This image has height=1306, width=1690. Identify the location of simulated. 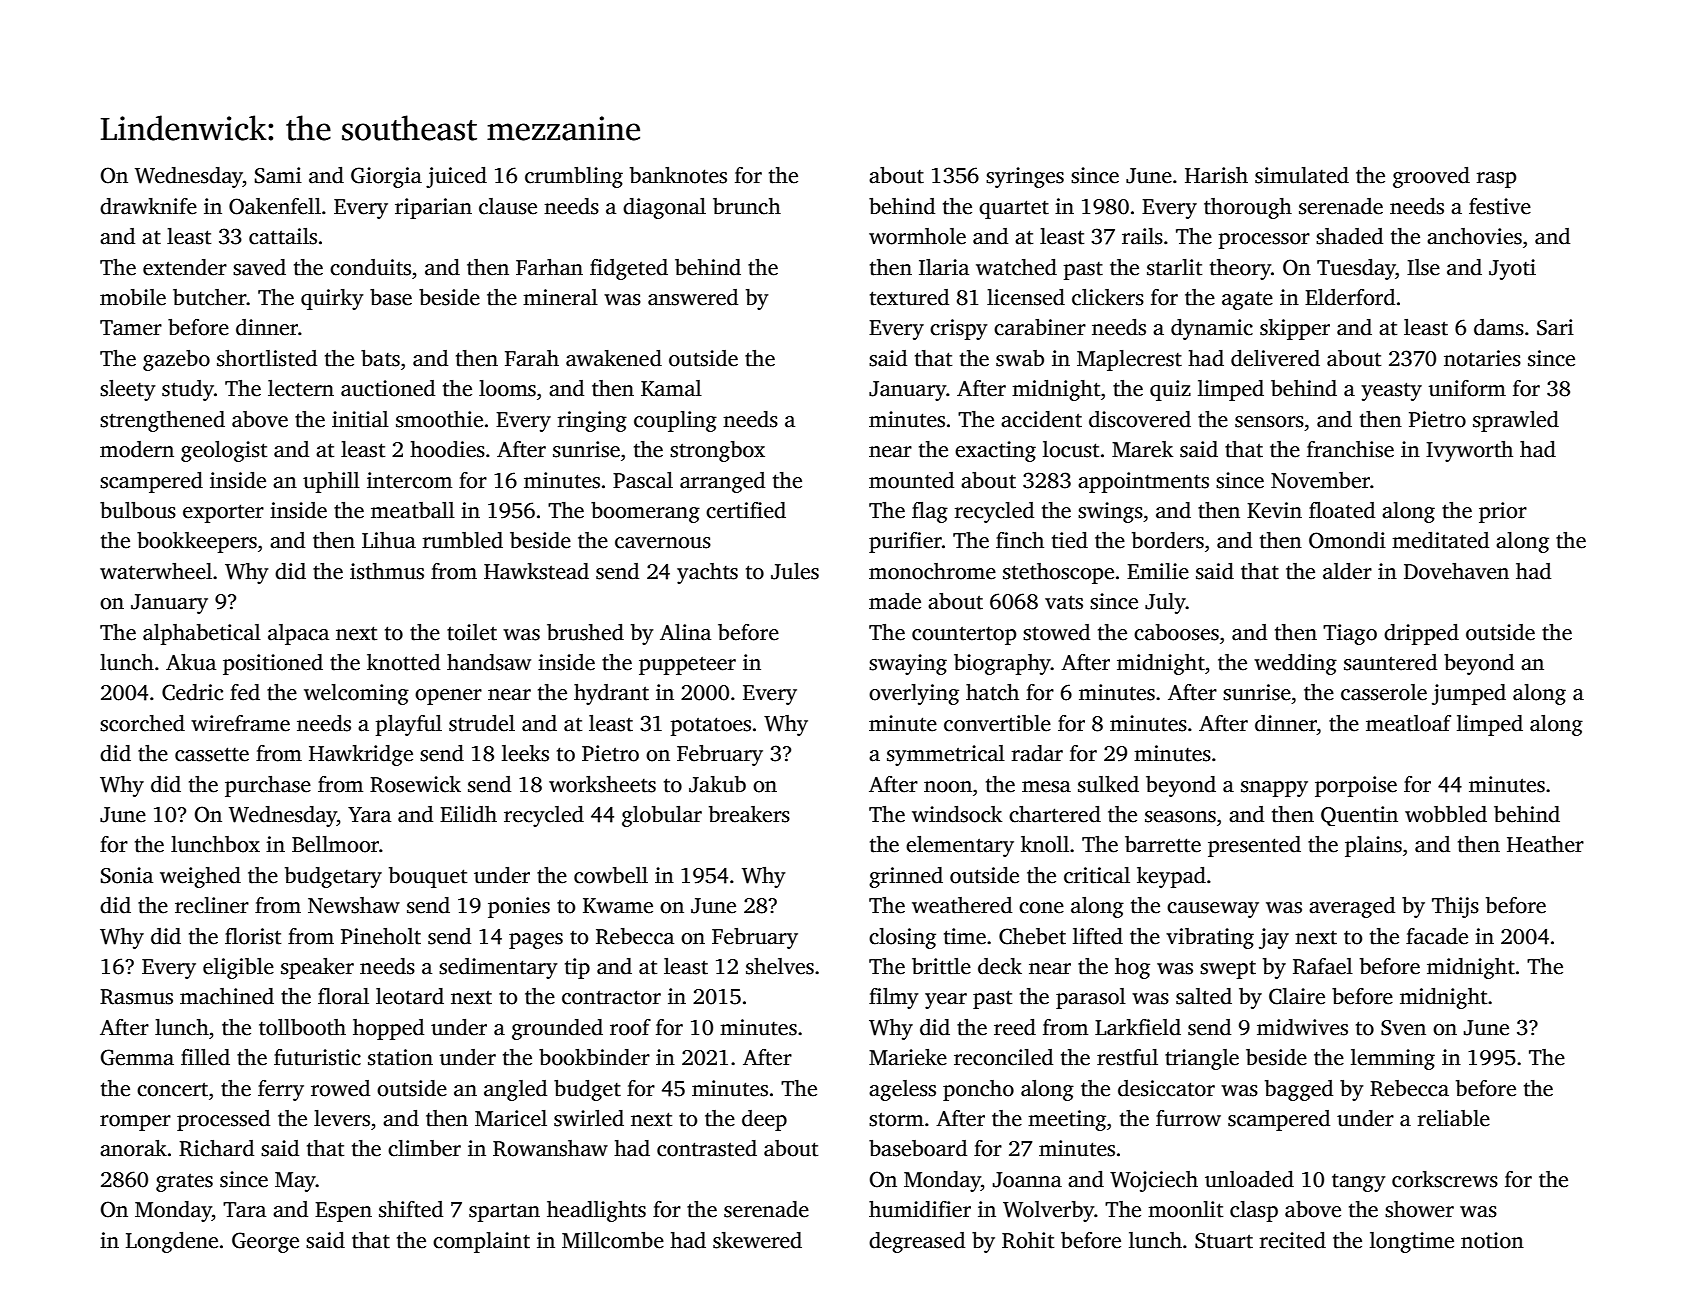
(1302, 175).
